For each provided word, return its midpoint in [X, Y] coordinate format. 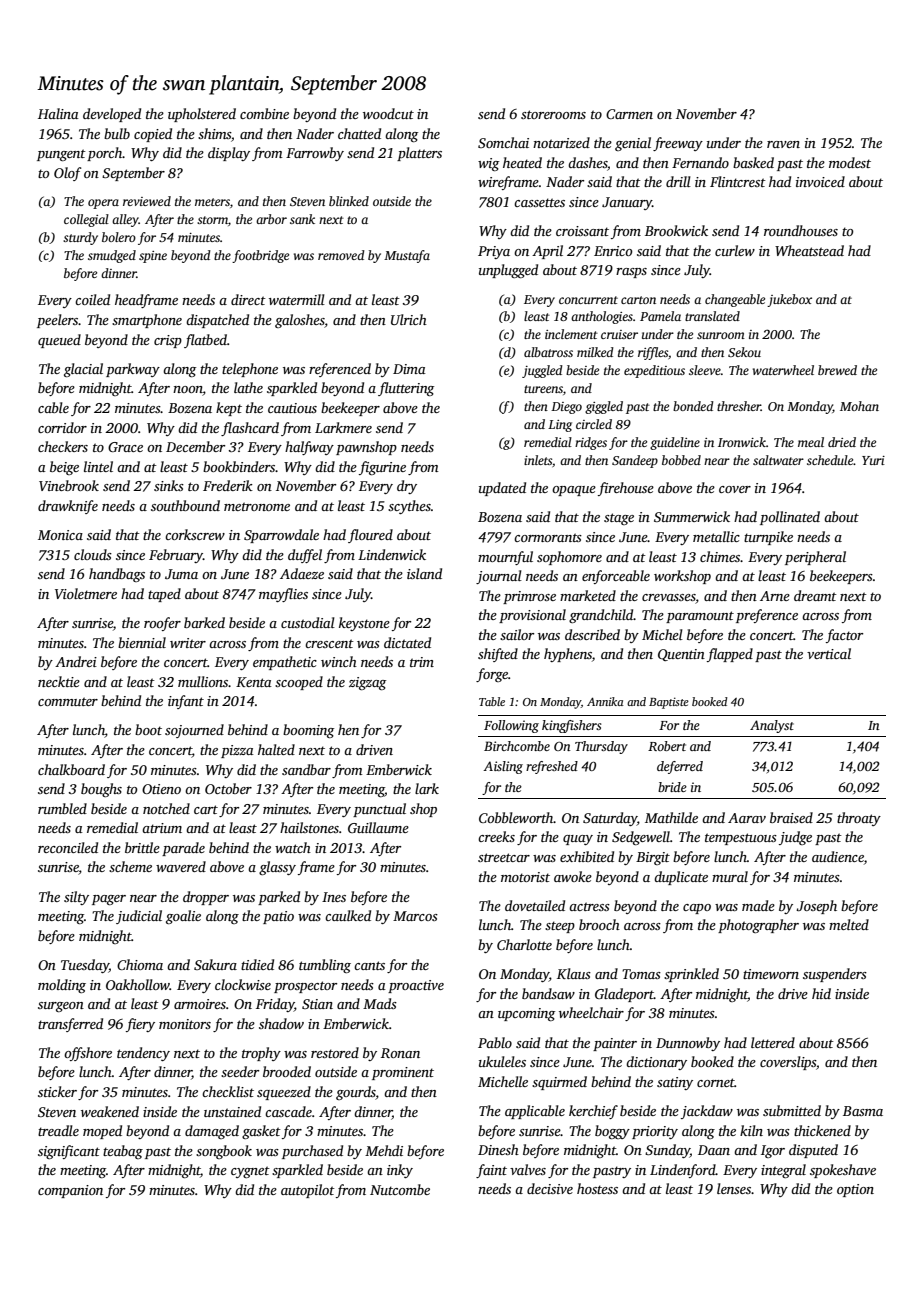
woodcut [388, 113]
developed [112, 115]
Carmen [629, 114]
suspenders [835, 975]
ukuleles [502, 1061]
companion [70, 1191]
